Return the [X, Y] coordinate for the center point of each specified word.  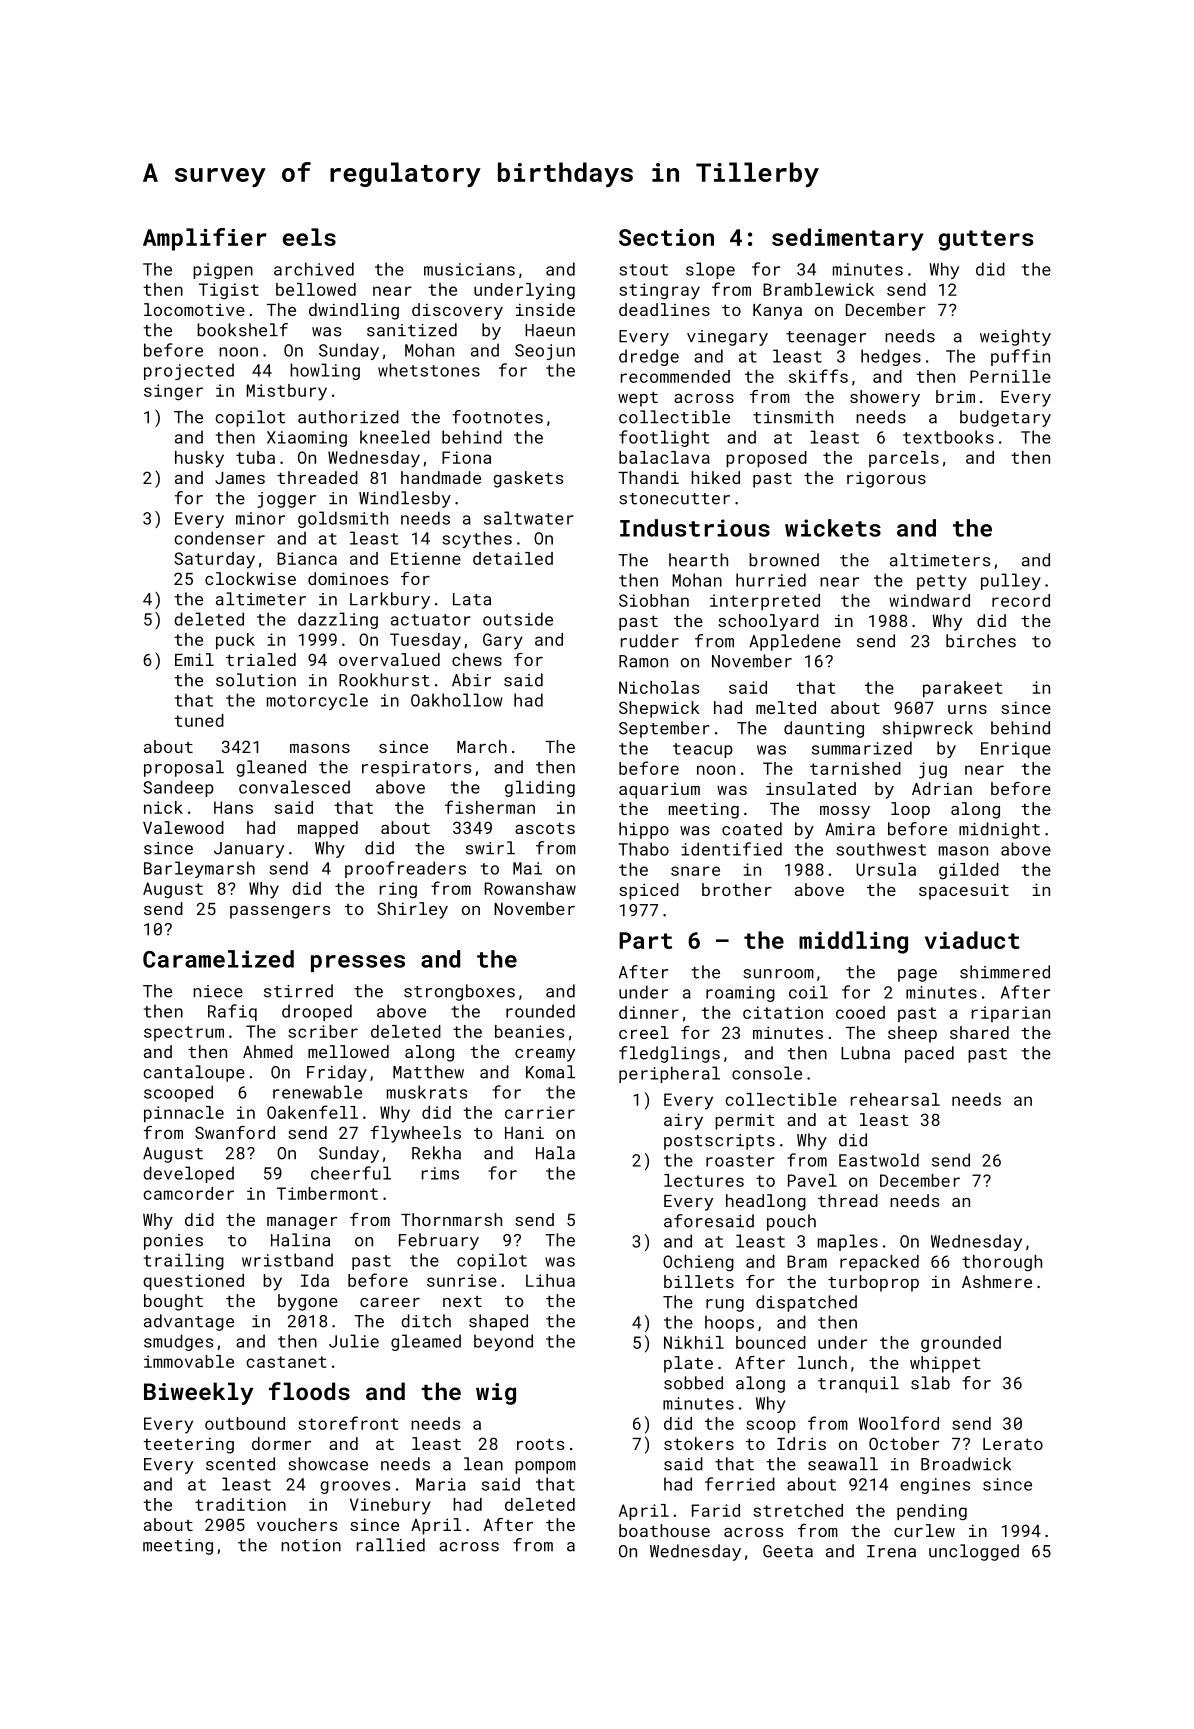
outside [518, 619]
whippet [945, 1364]
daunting [824, 729]
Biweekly [199, 1393]
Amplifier [205, 239]
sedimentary [848, 239]
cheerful [351, 1173]
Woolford [899, 1423]
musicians [469, 269]
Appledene [795, 642]
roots [540, 1444]
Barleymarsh [199, 869]
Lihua [550, 1280]
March [482, 746]
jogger [286, 500]
